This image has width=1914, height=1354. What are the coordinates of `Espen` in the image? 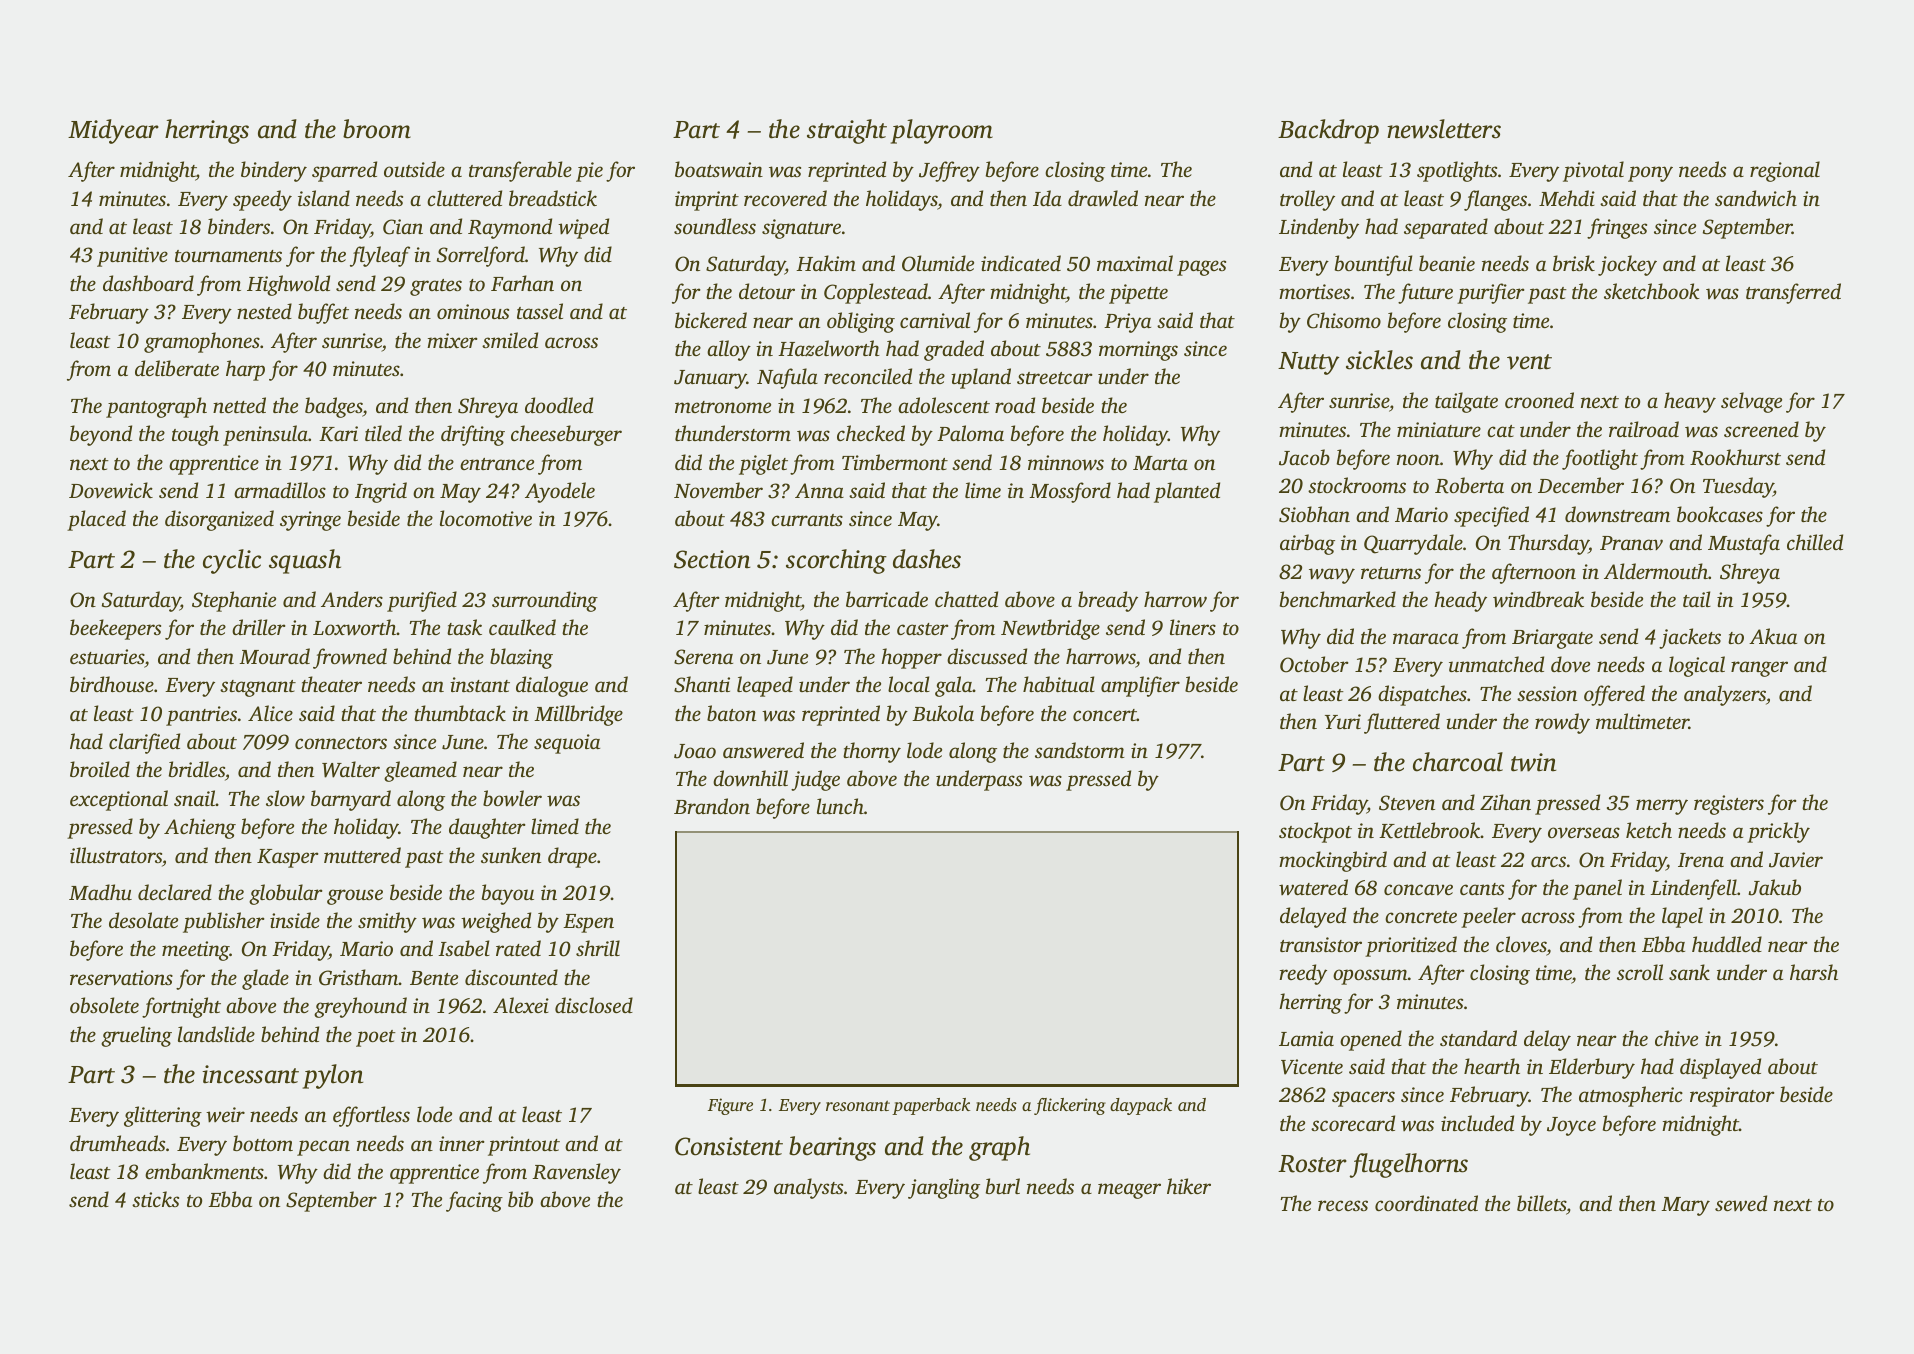 It's located at (588, 923).
